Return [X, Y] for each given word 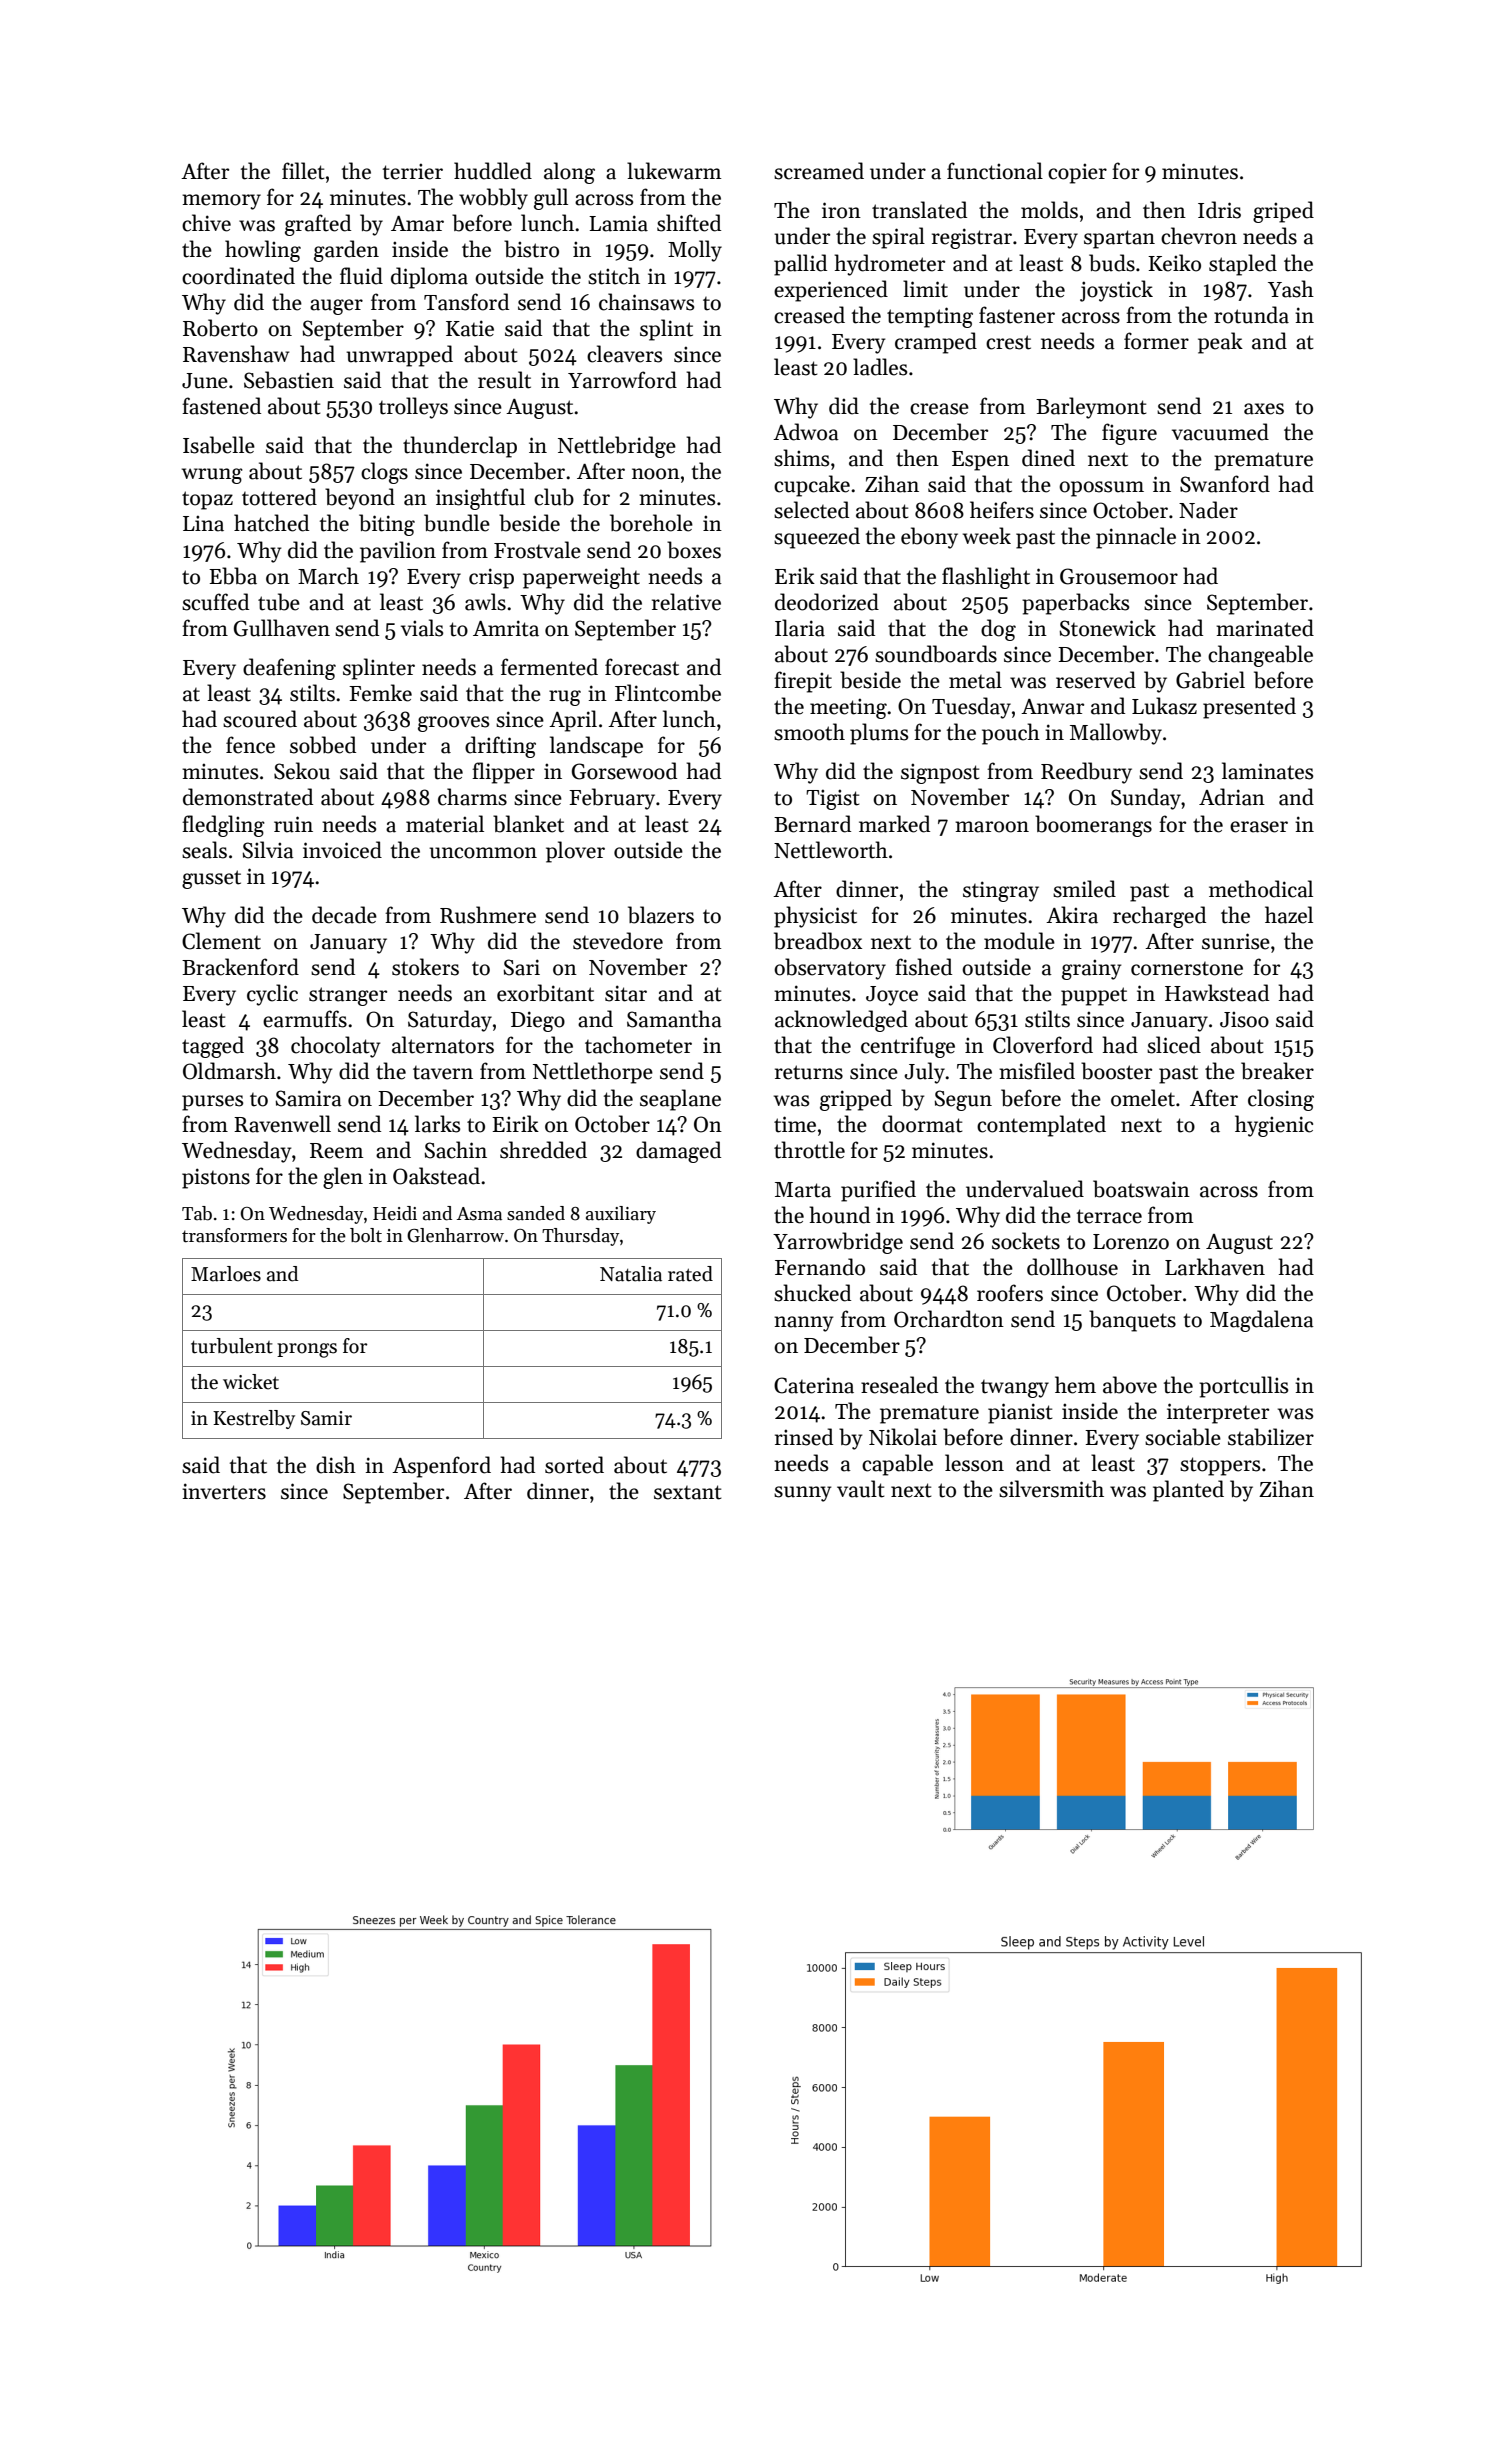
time [795, 1124]
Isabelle [219, 445]
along [569, 173]
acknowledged [841, 1021]
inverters [224, 1491]
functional [995, 171]
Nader [1208, 510]
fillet [303, 171]
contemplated [1041, 1126]
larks [437, 1124]
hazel [1289, 915]
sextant [687, 1492]
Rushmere [488, 915]
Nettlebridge [617, 447]
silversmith [1051, 1489]
